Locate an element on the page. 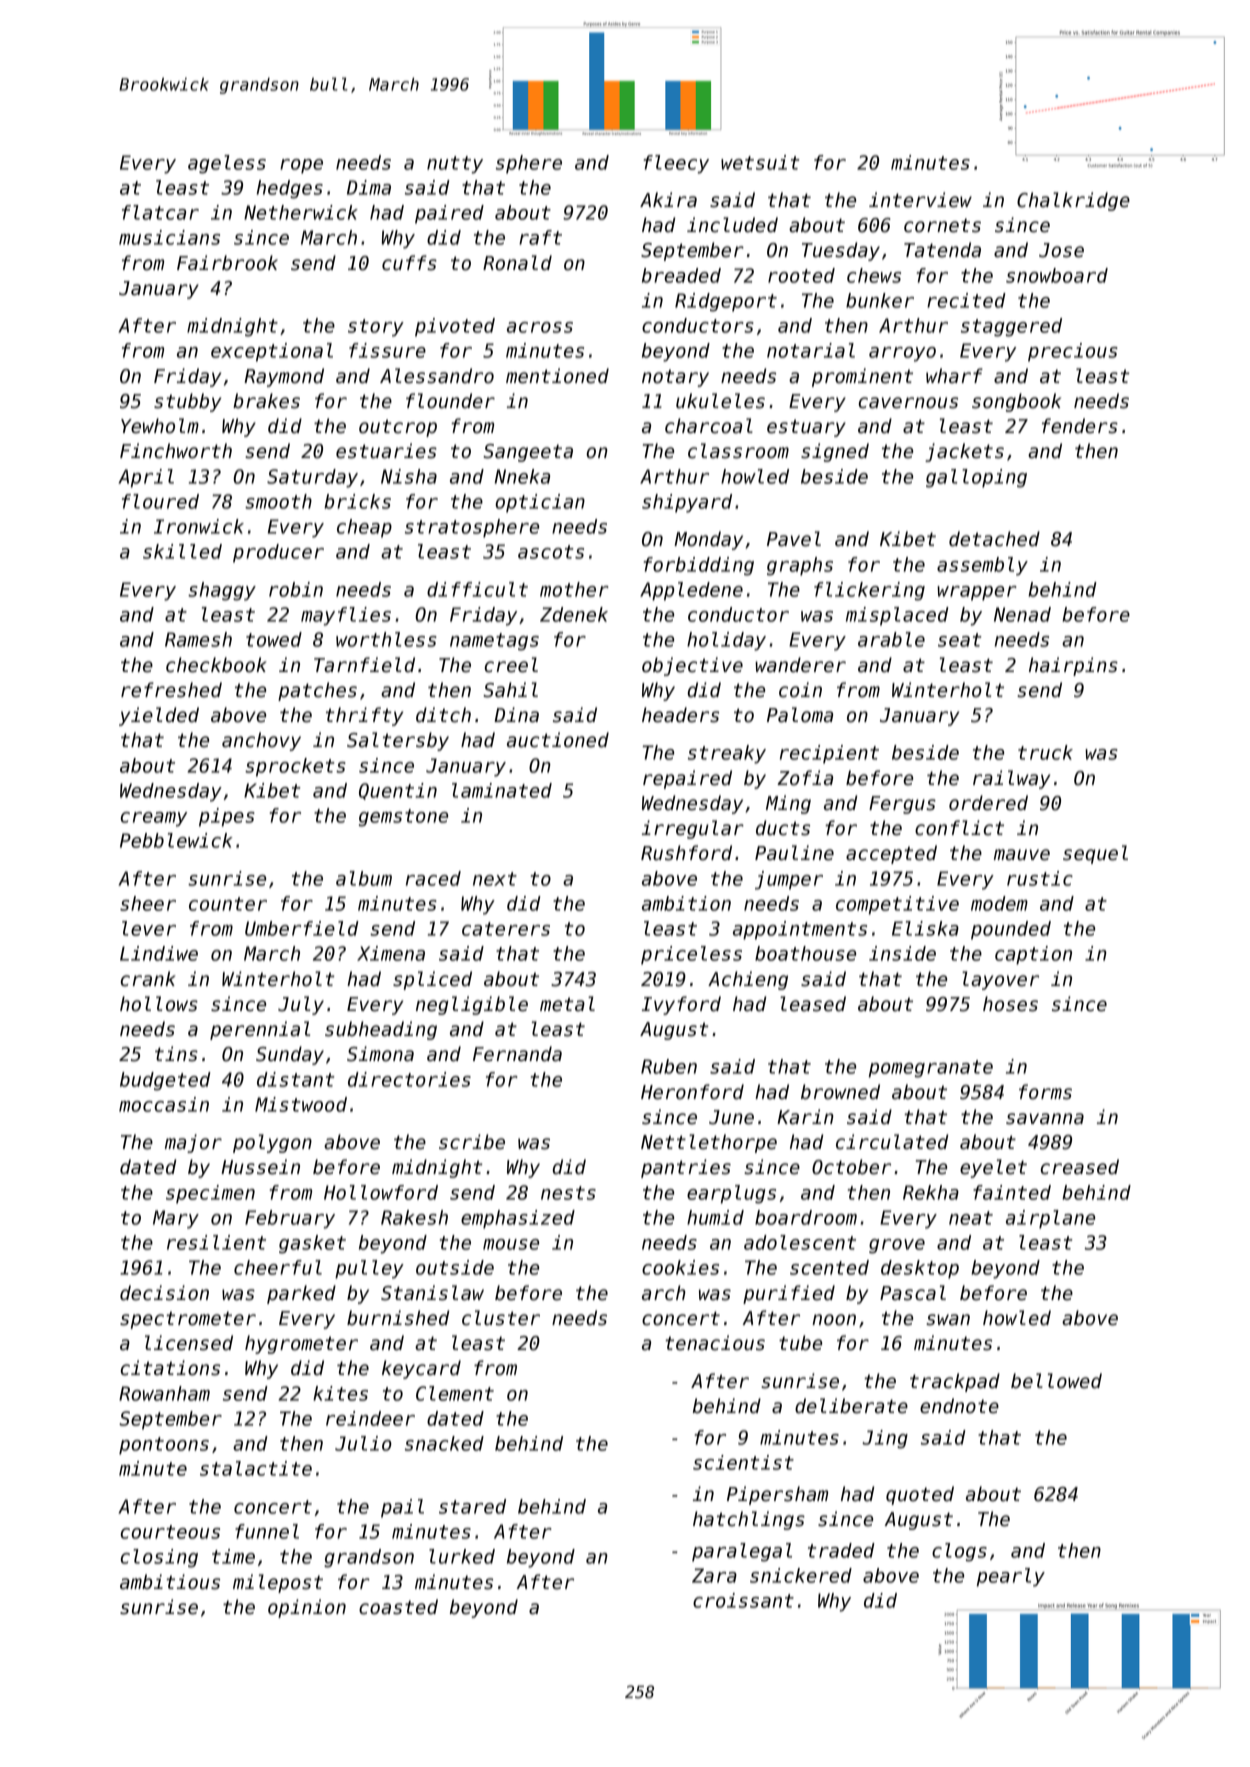 The width and height of the image is (1250, 1767). pearly is located at coordinates (1011, 1577).
